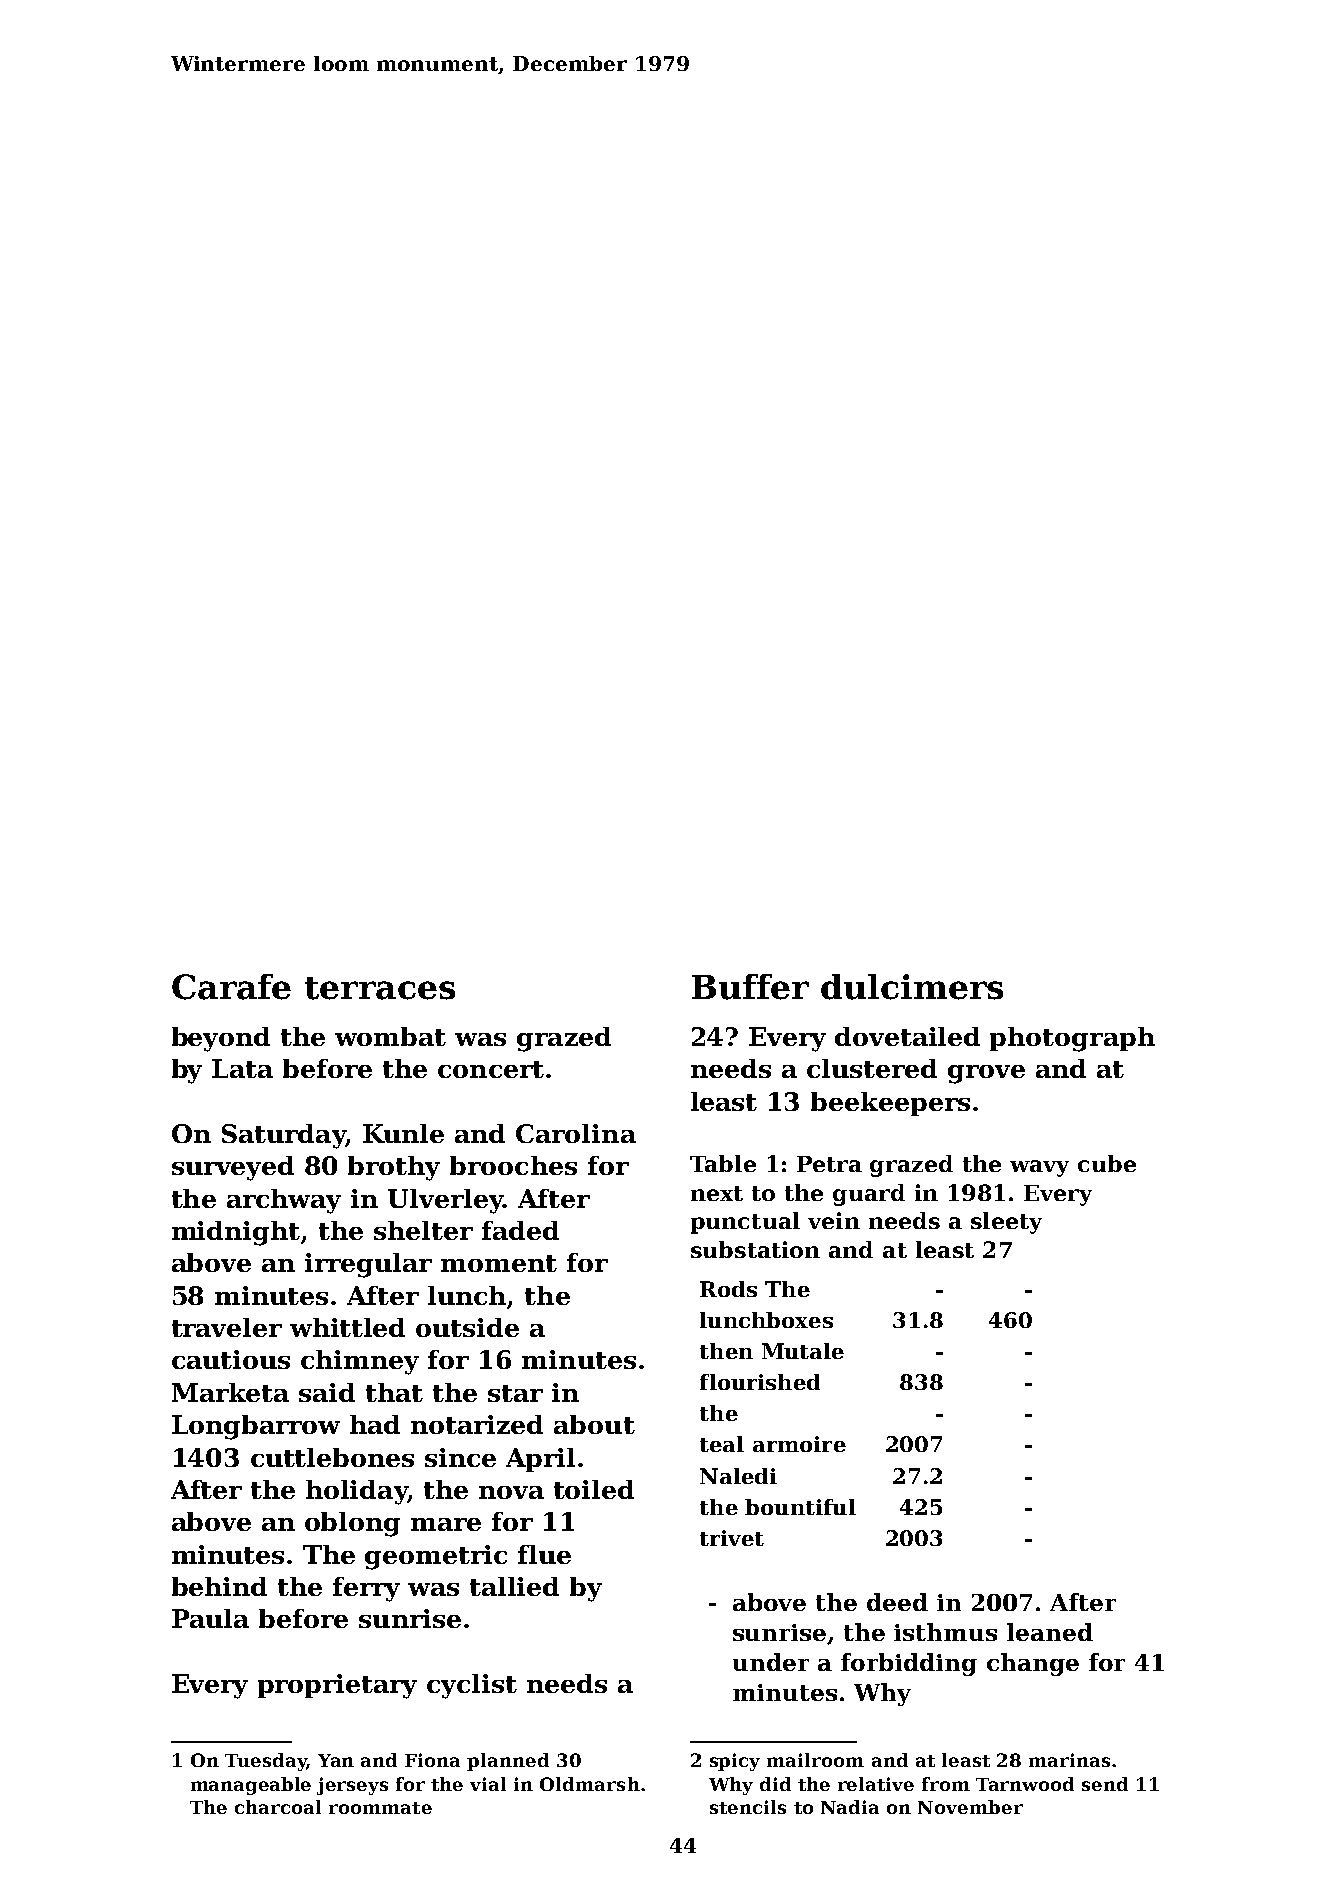 Image resolution: width=1337 pixels, height=1891 pixels. I want to click on midnight, so click(236, 1233).
